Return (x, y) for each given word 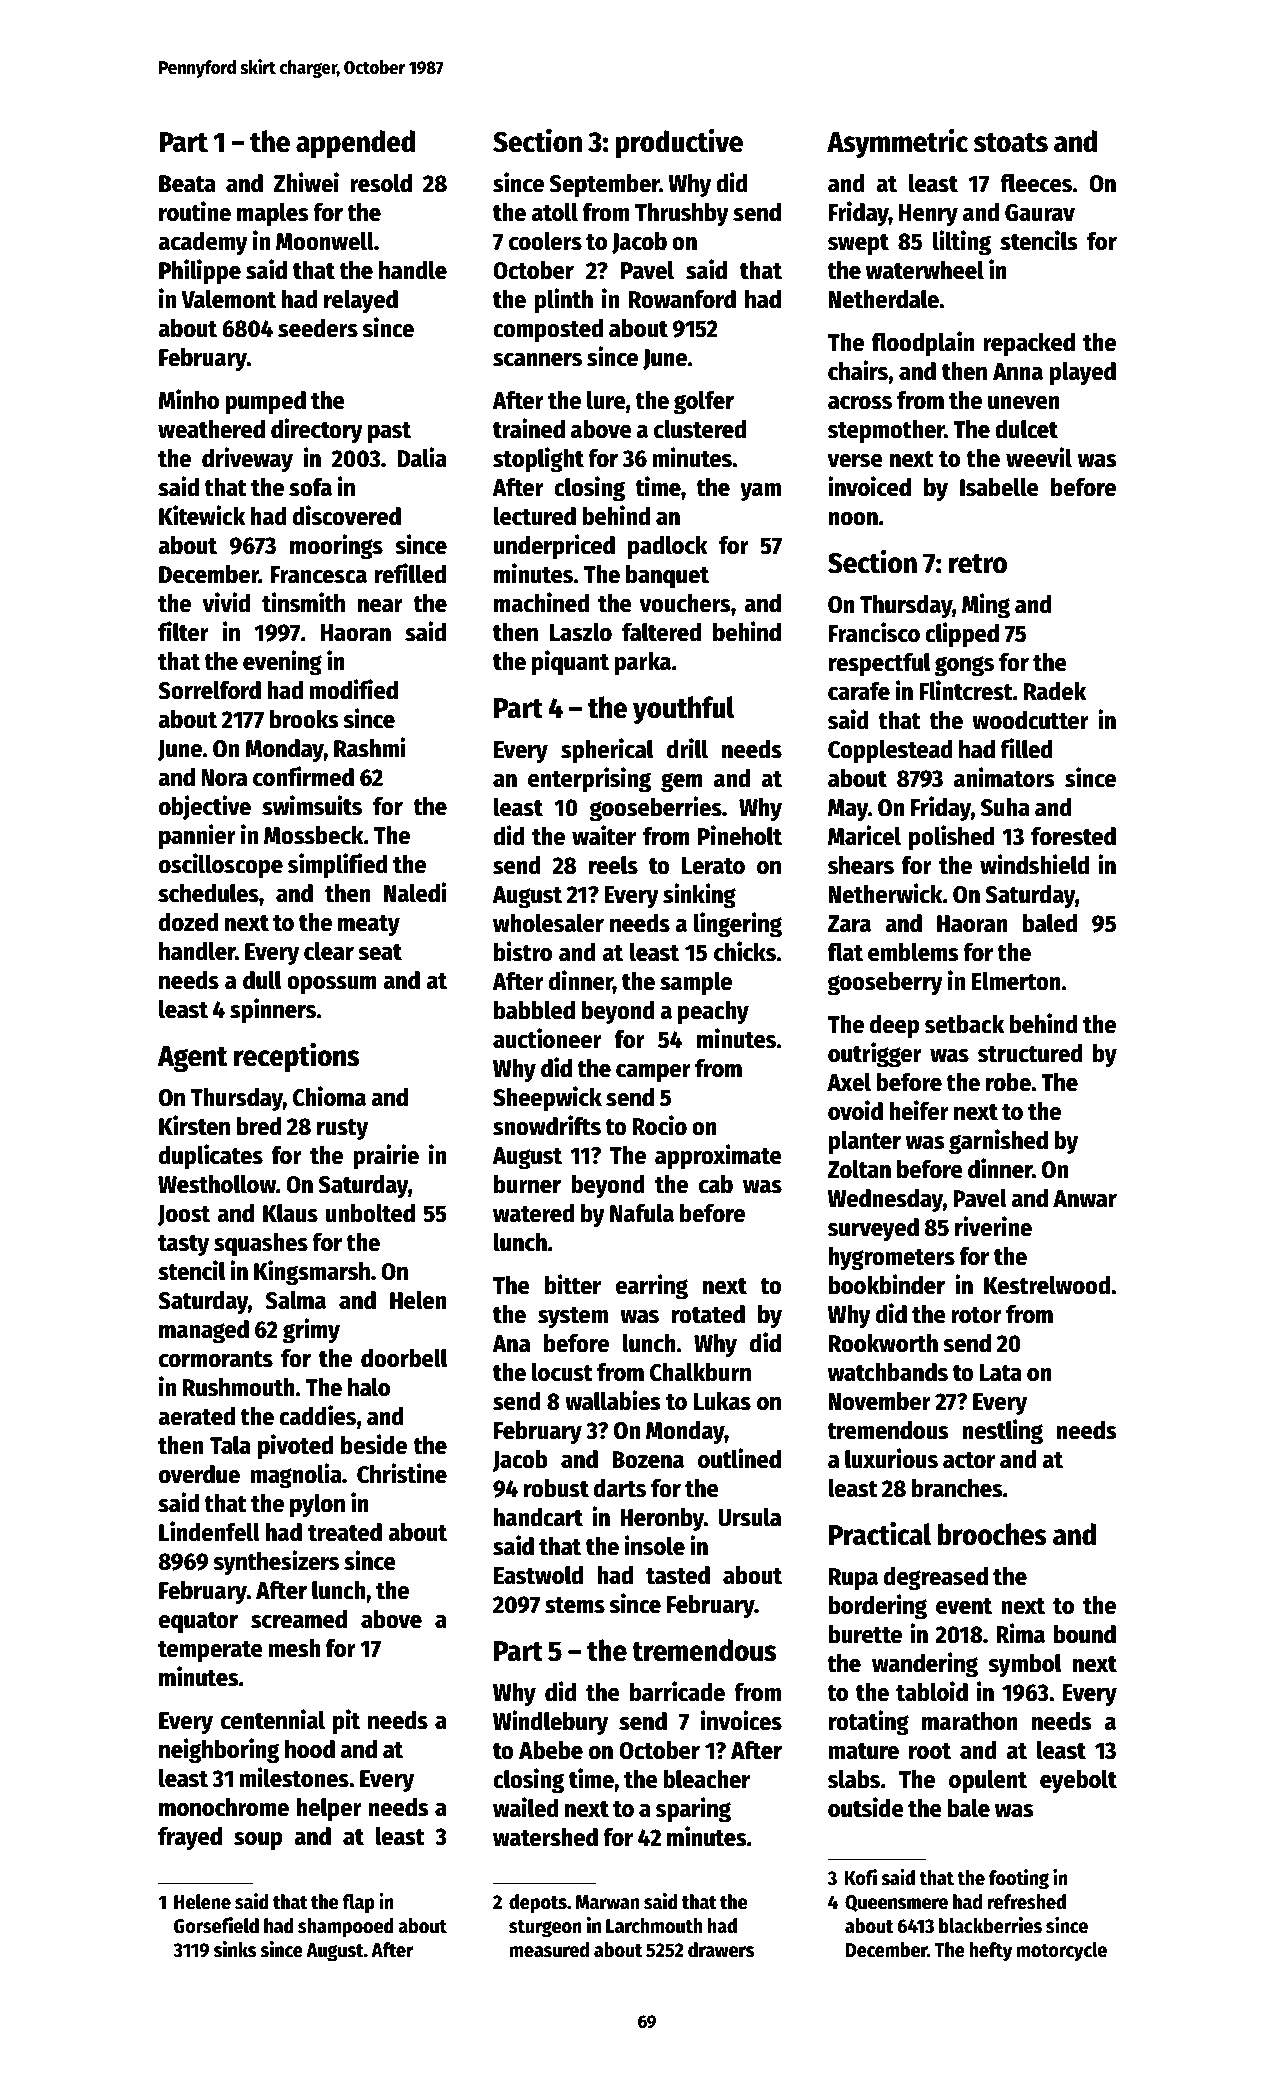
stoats (1011, 143)
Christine (402, 1473)
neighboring (219, 1751)
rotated (708, 1314)
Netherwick (886, 893)
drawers (721, 1950)
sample (696, 984)
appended (355, 144)
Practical (880, 1533)
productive (679, 143)
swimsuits (312, 805)
